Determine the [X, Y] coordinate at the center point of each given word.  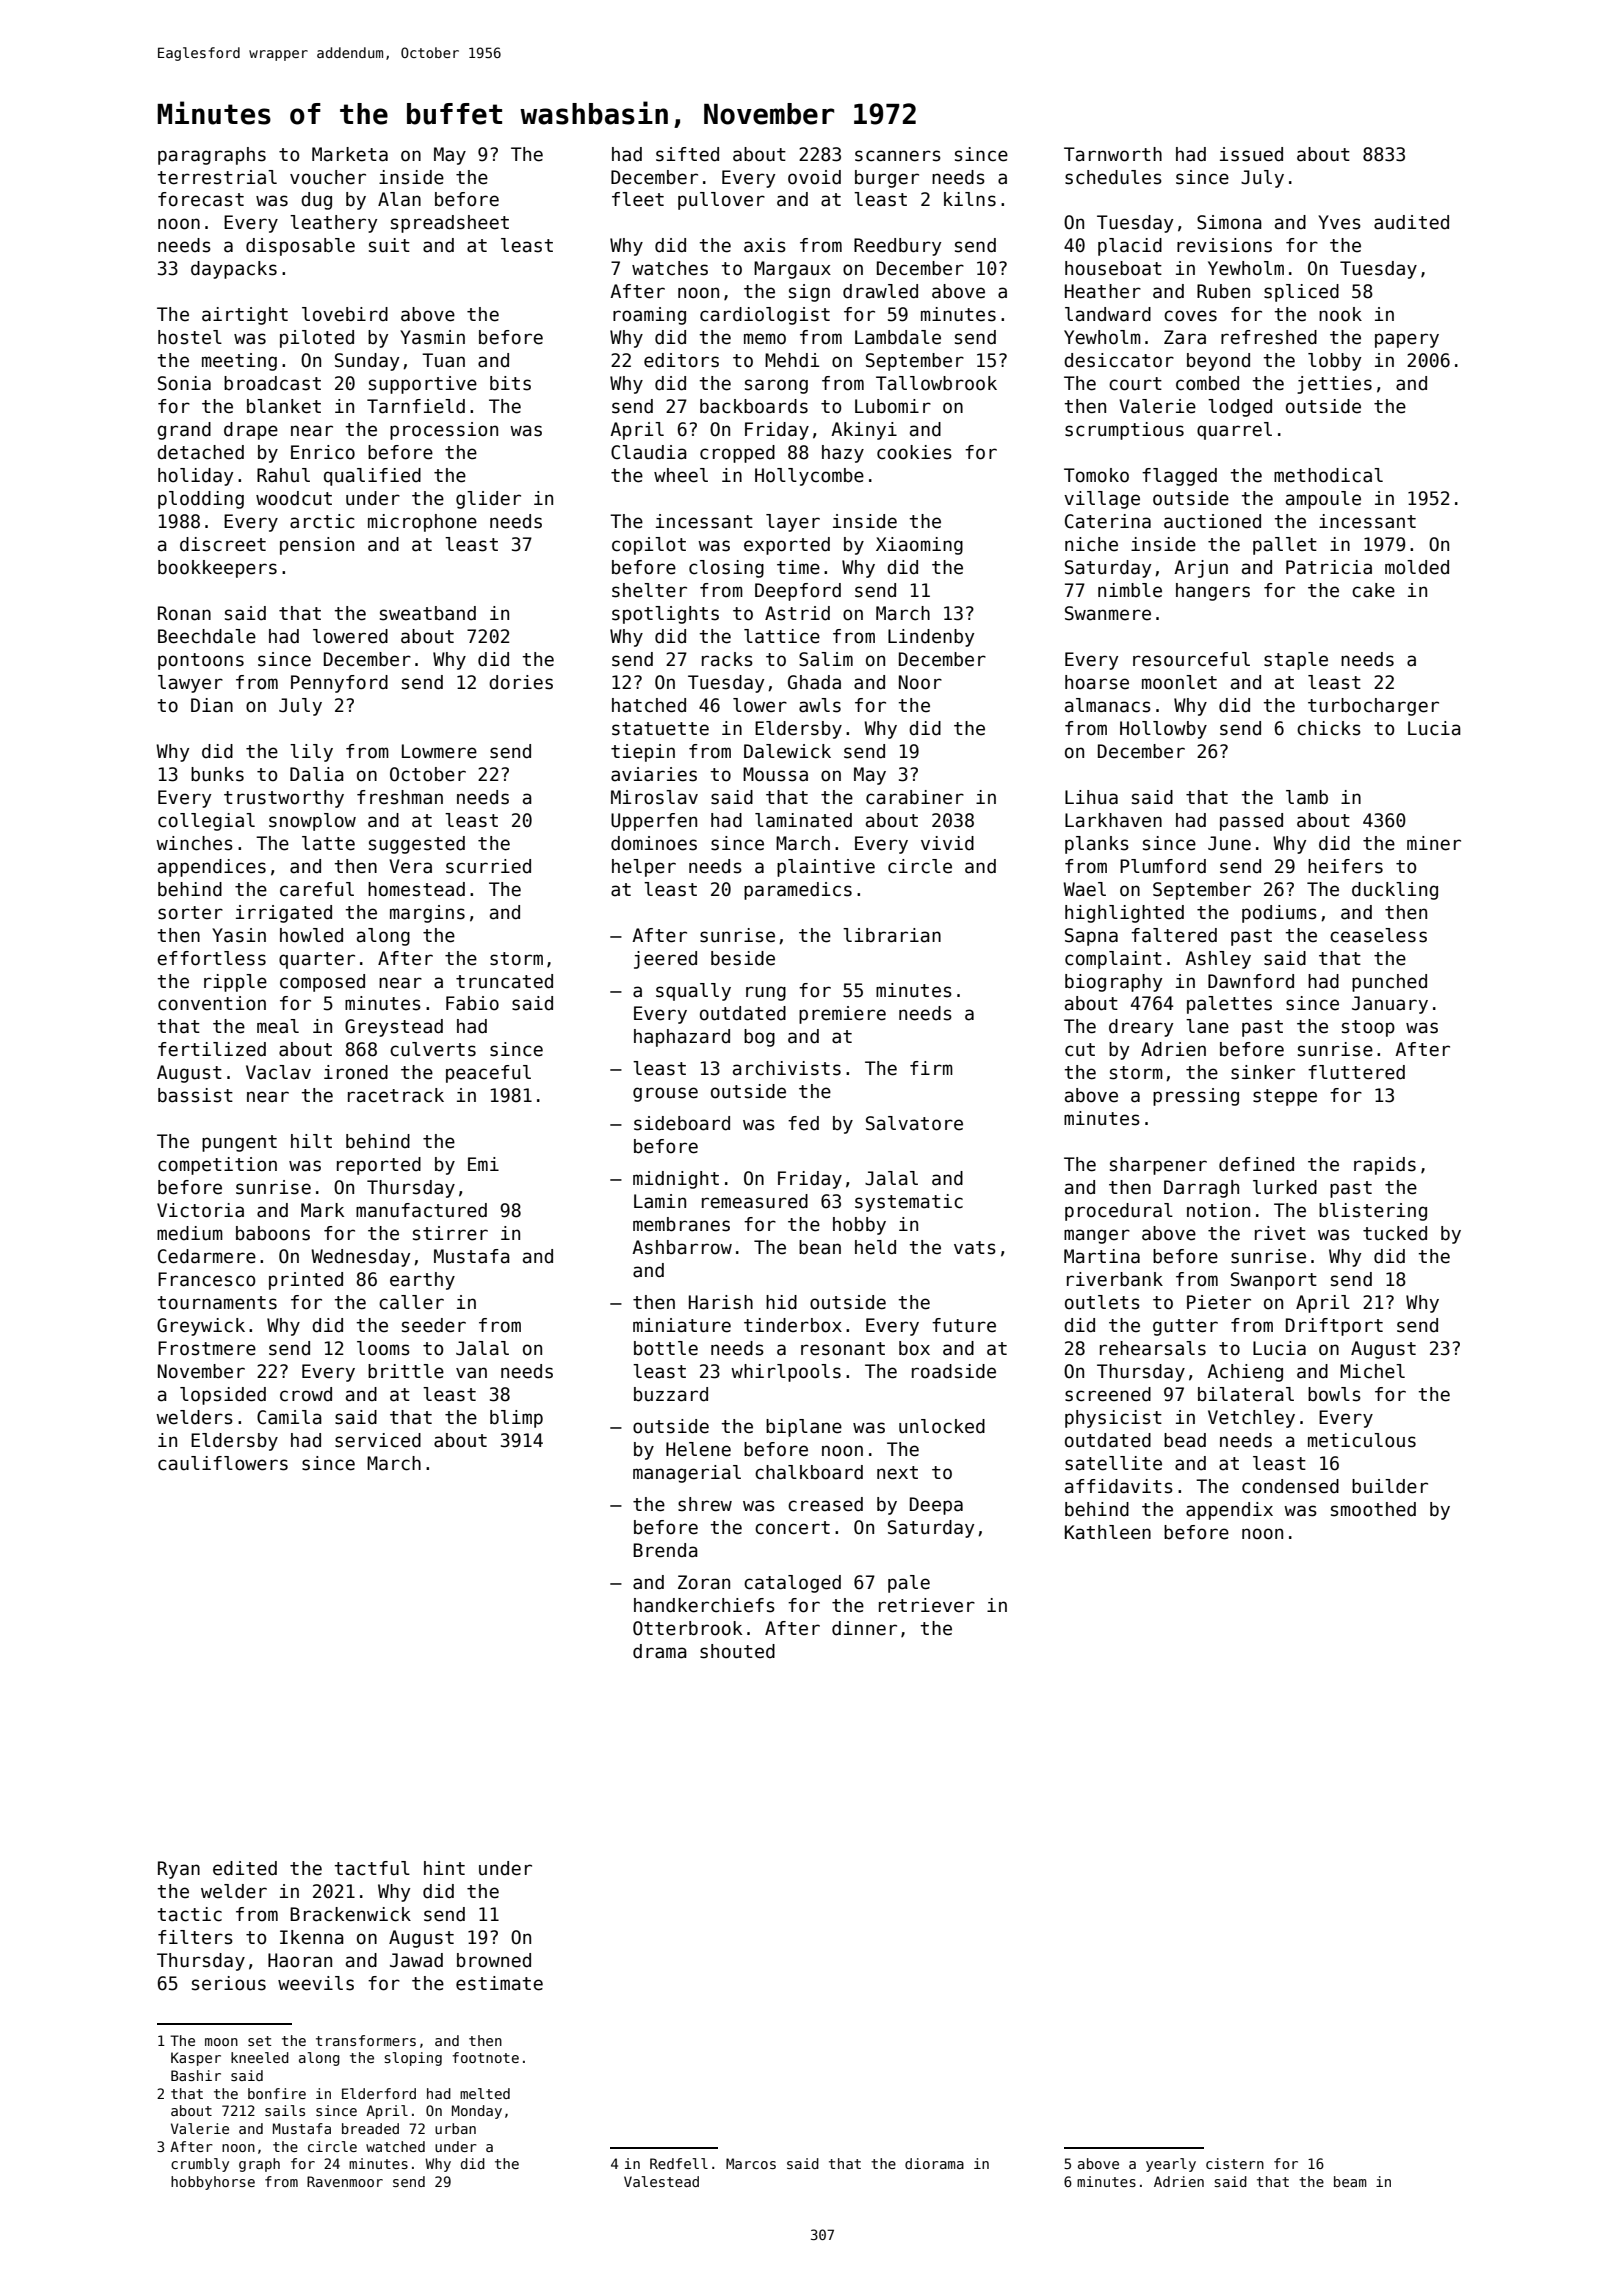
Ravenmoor [345, 2181]
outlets [1102, 1302]
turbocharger [1373, 707]
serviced [378, 1440]
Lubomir [893, 406]
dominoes [654, 843]
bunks [217, 774]
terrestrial [217, 177]
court [1135, 384]
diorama [934, 2163]
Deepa [936, 1506]
